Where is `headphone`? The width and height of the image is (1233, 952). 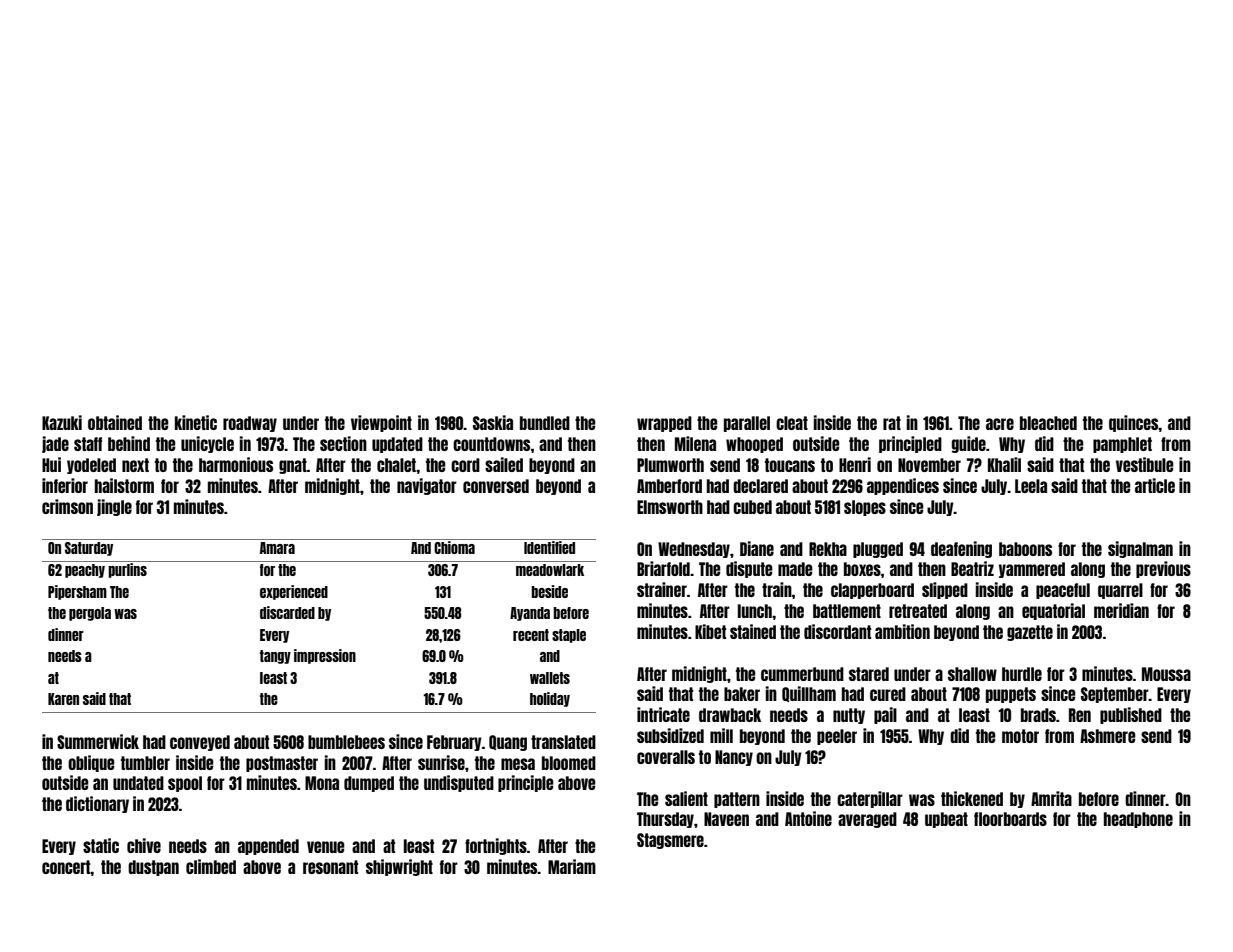 headphone is located at coordinates (1138, 820).
